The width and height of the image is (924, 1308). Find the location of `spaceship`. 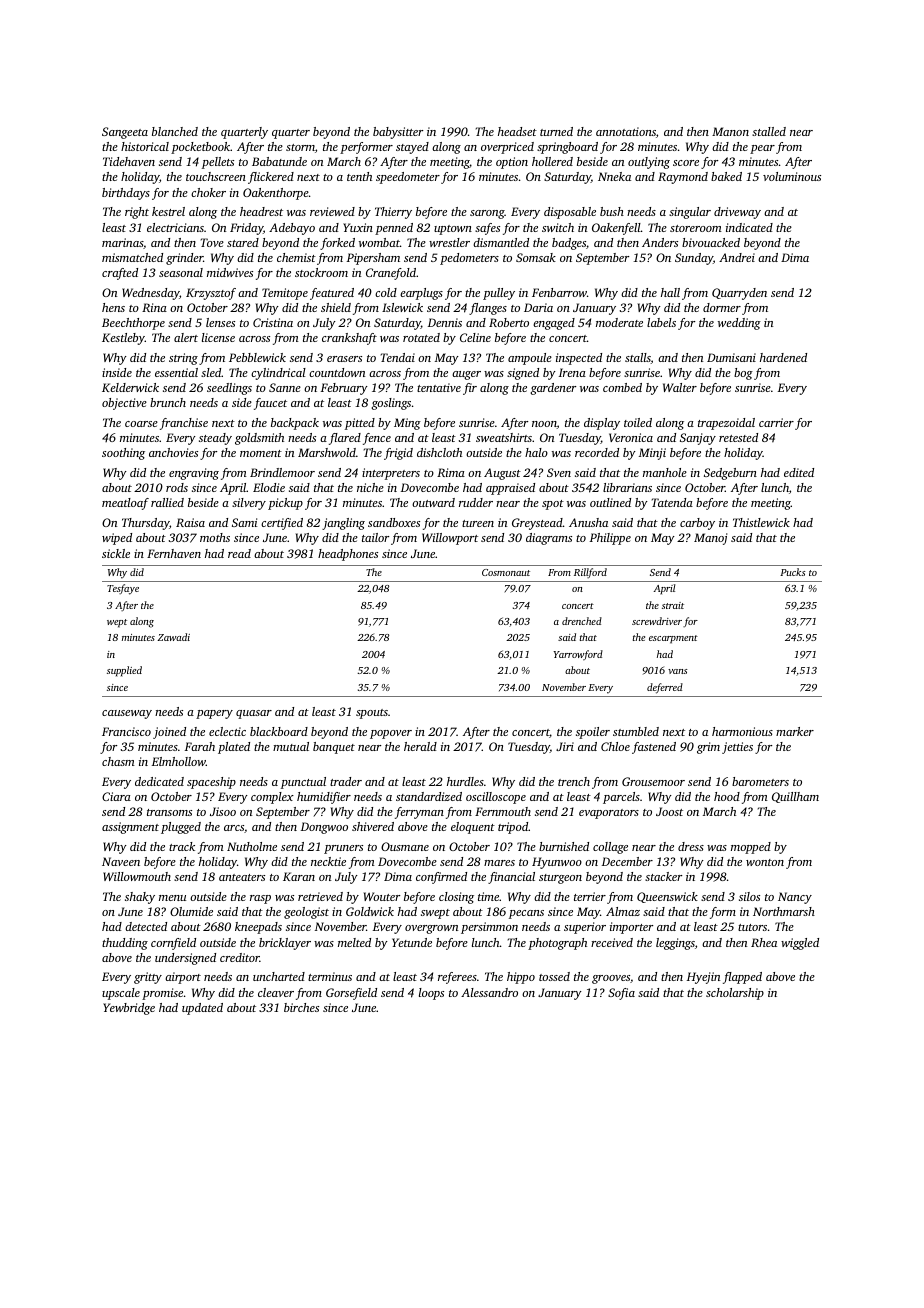

spaceship is located at coordinates (211, 783).
